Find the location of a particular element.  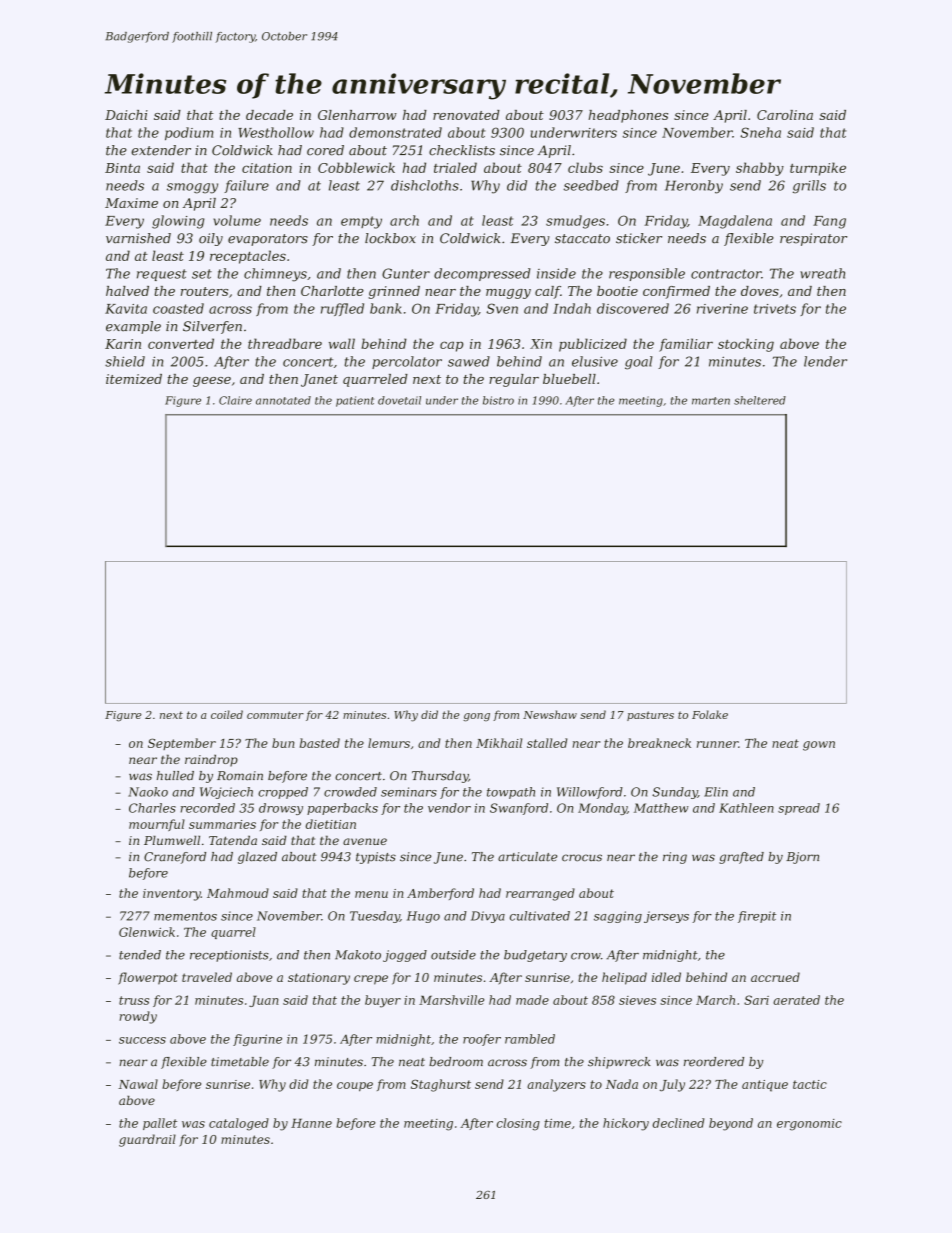

sheltered is located at coordinates (760, 400).
